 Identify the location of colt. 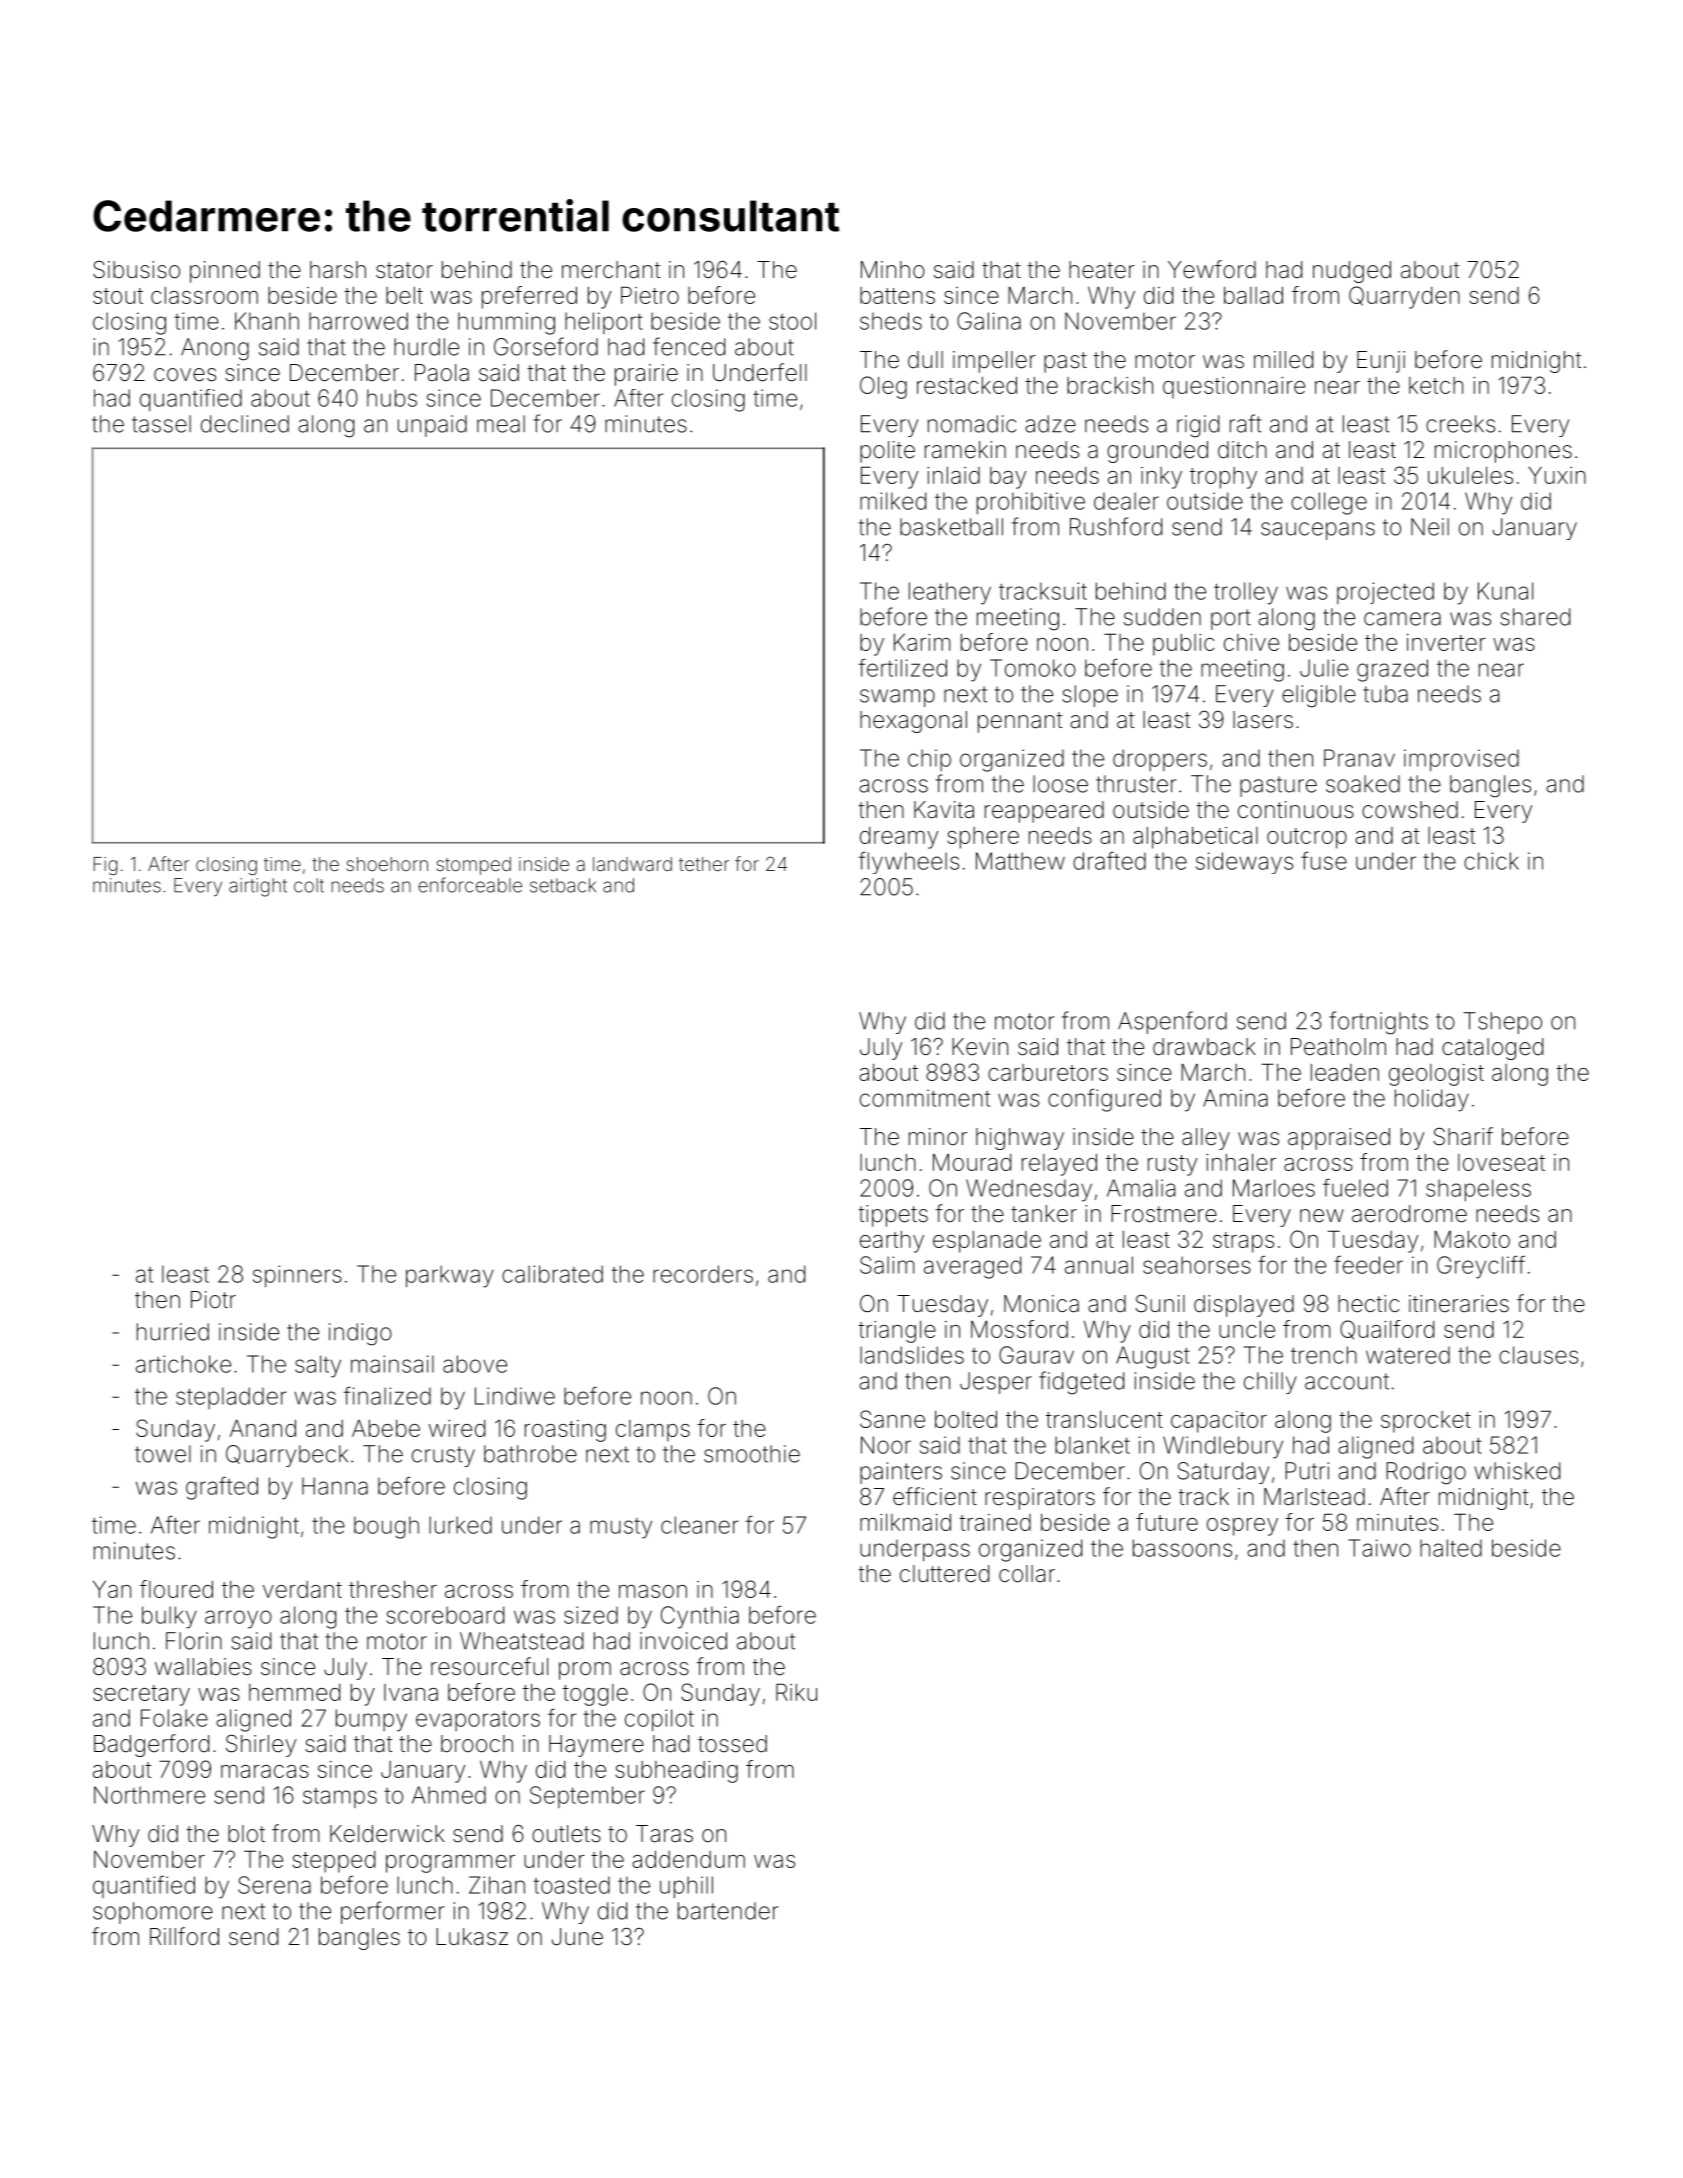
(309, 885).
